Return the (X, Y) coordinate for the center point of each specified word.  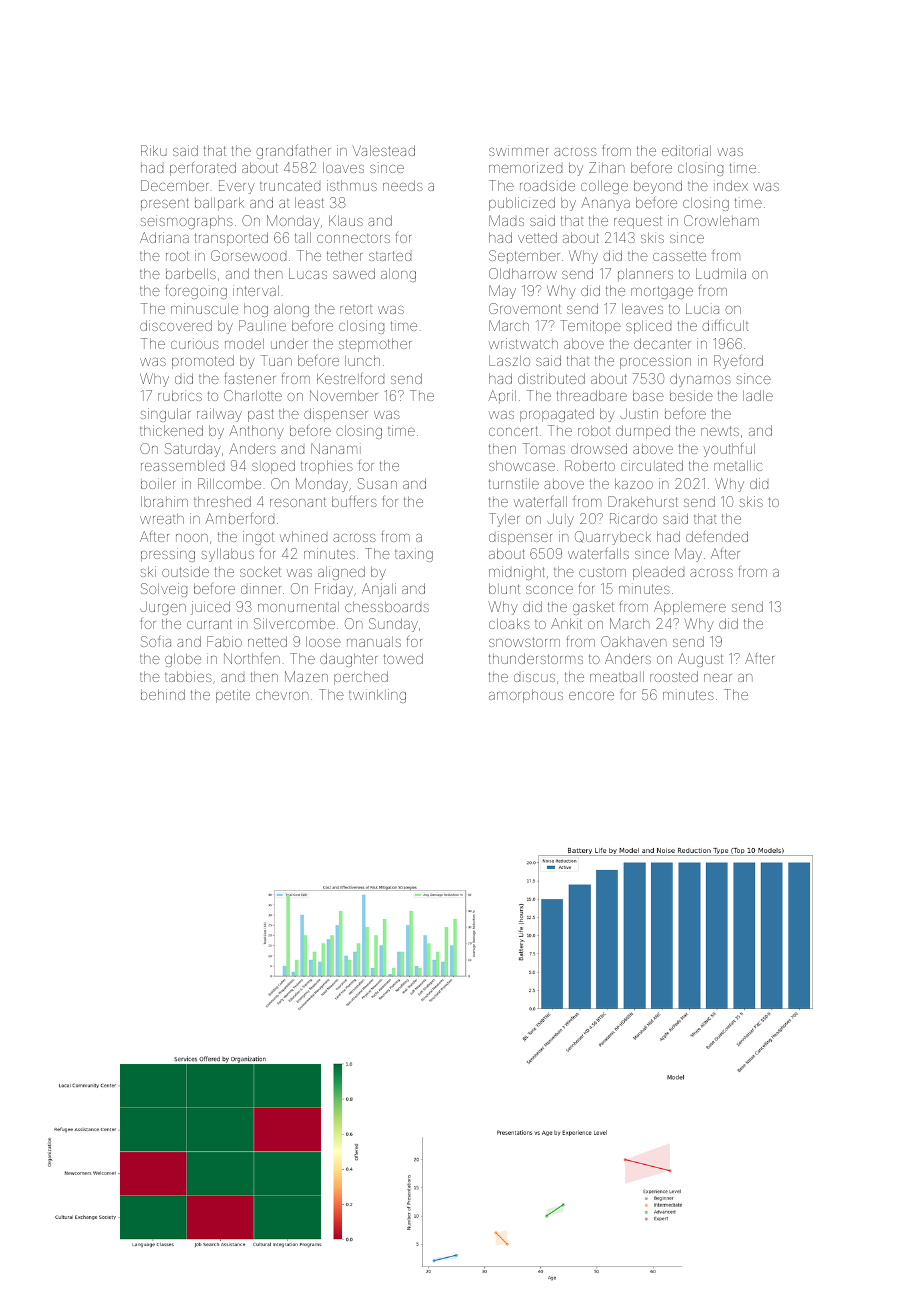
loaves (343, 167)
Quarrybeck (613, 538)
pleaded (658, 573)
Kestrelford (350, 378)
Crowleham (721, 220)
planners (645, 275)
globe (183, 660)
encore (591, 696)
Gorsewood (248, 255)
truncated (290, 186)
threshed (222, 501)
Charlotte (253, 395)
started (390, 256)
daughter (349, 660)
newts (720, 431)
